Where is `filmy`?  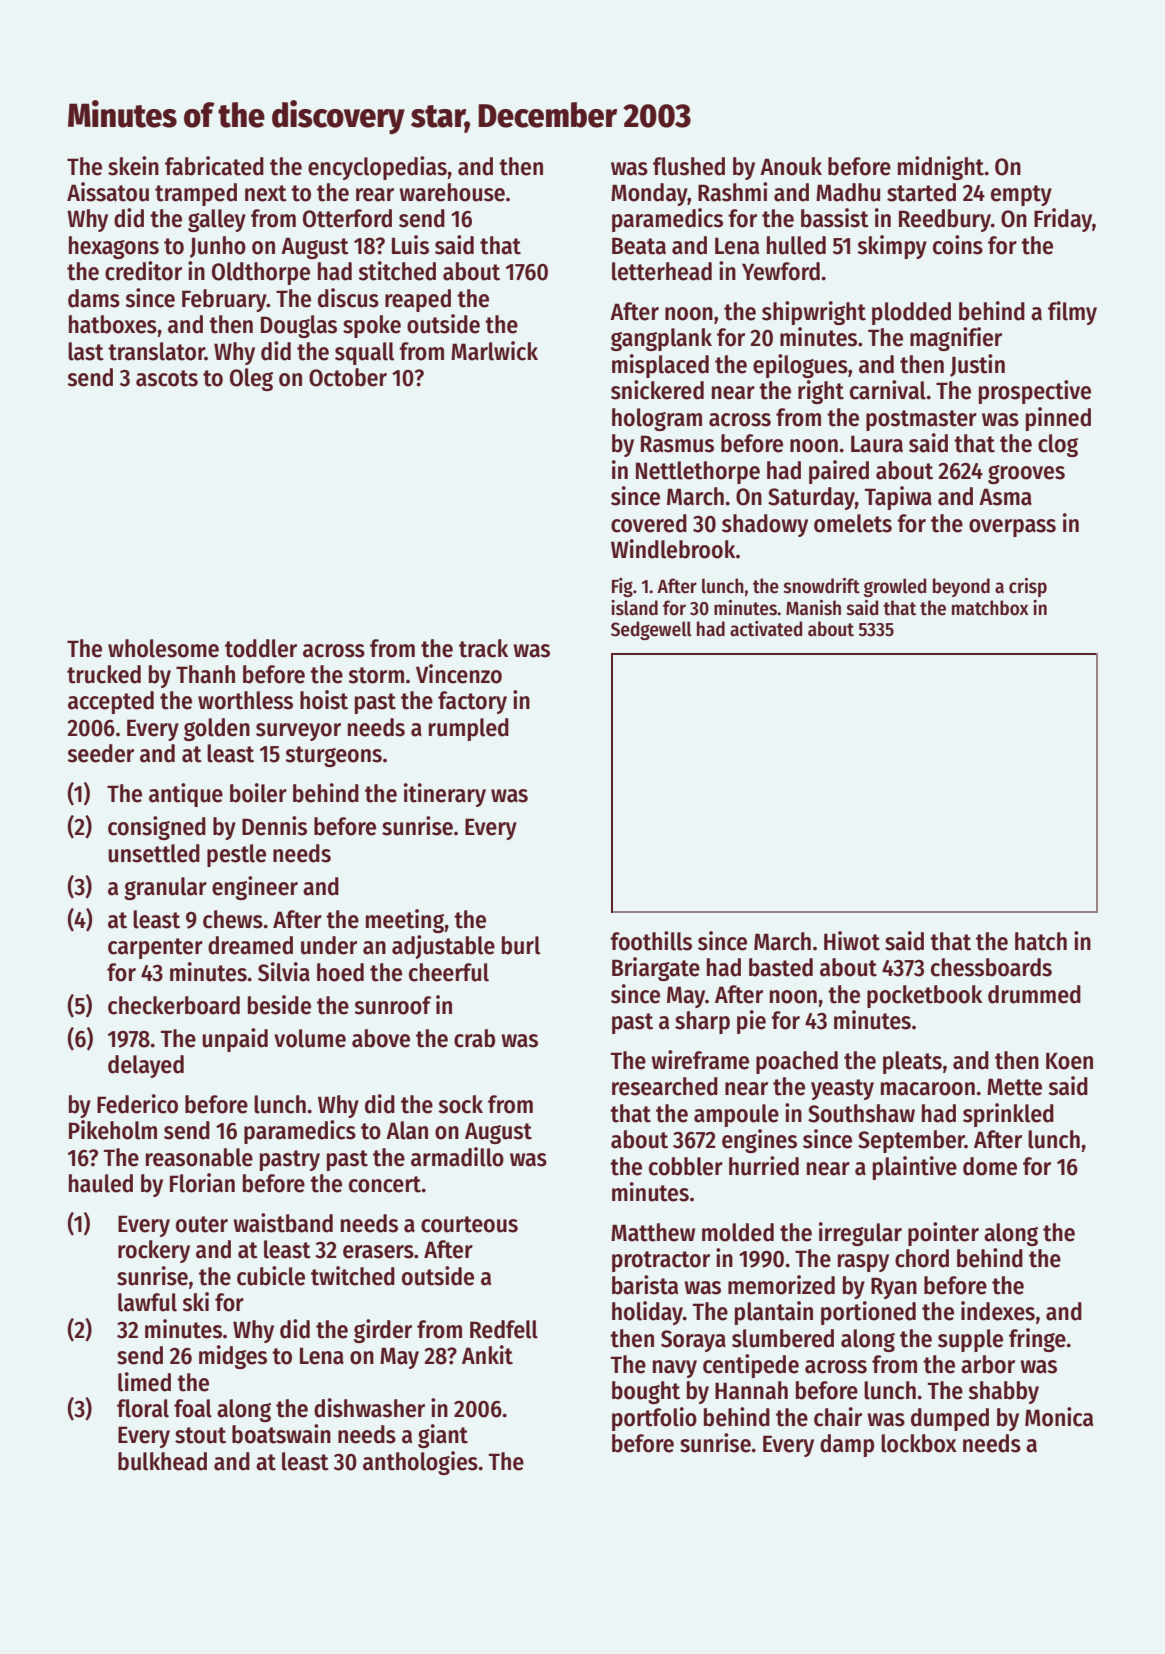 filmy is located at coordinates (1072, 313).
